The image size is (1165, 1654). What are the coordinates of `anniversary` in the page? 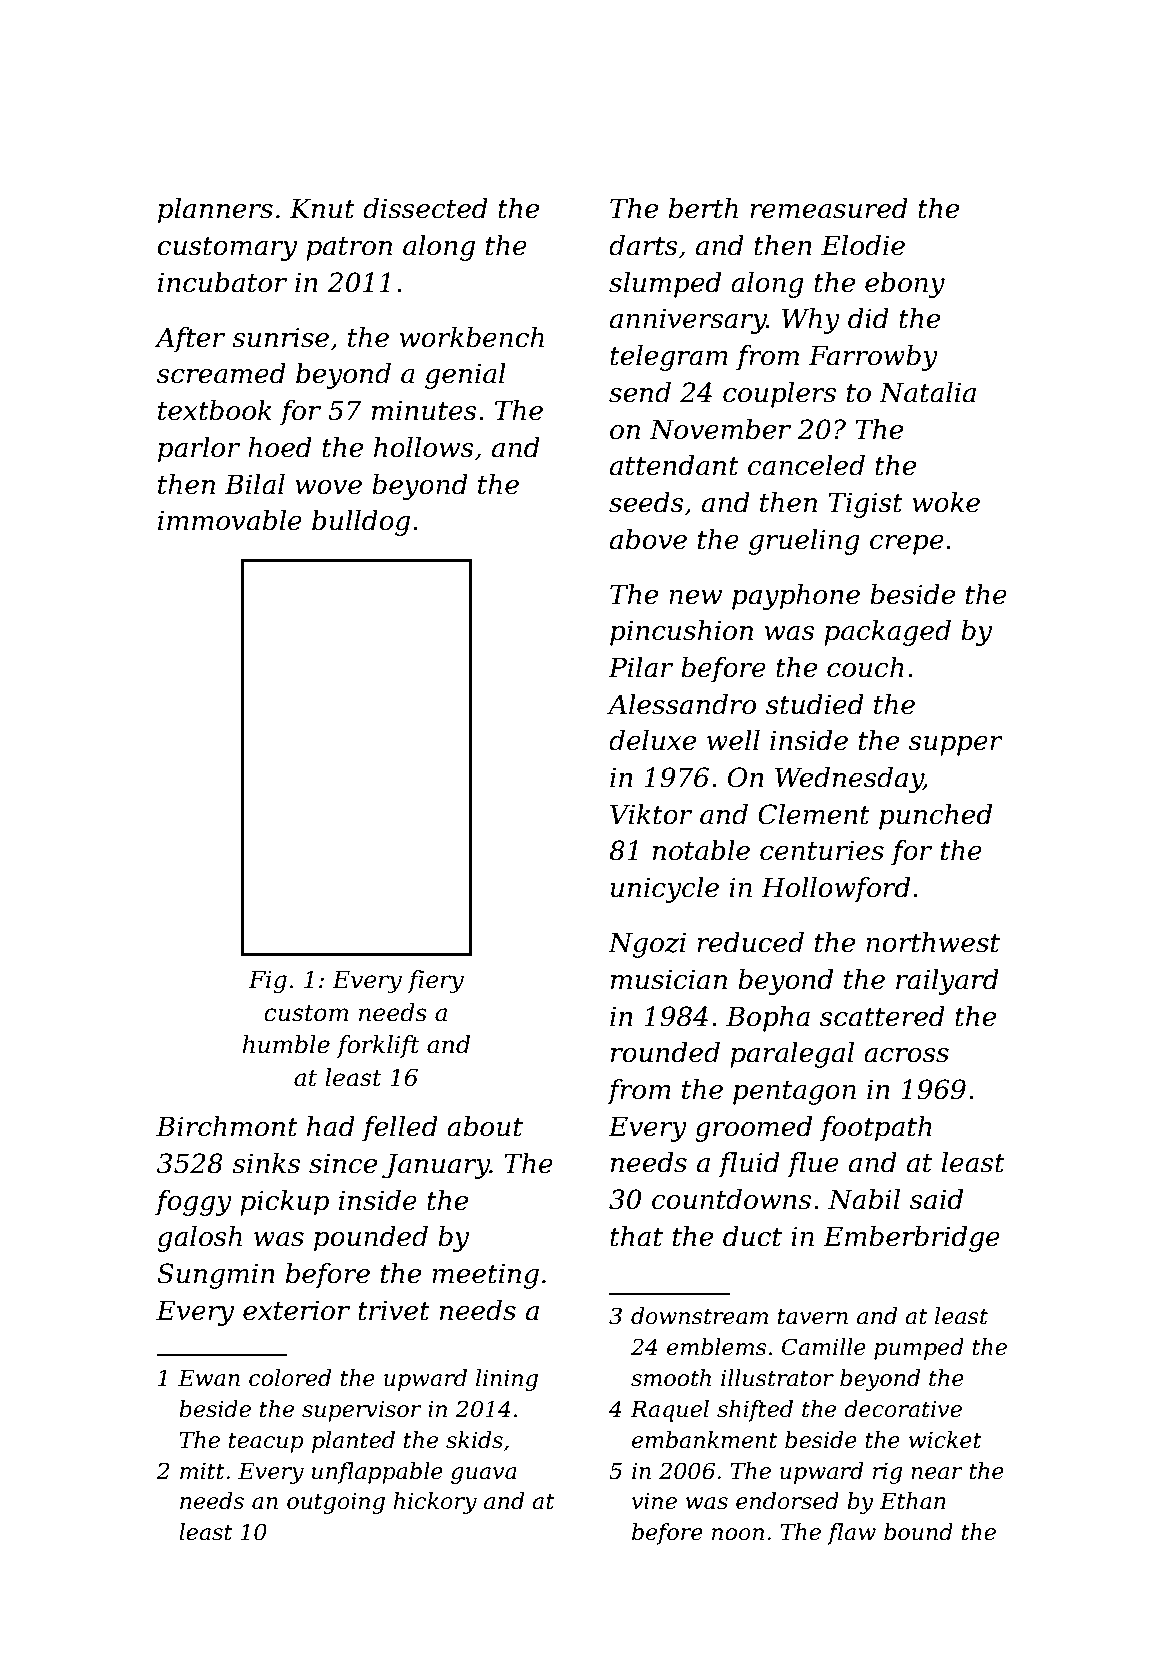 It's located at (688, 321).
